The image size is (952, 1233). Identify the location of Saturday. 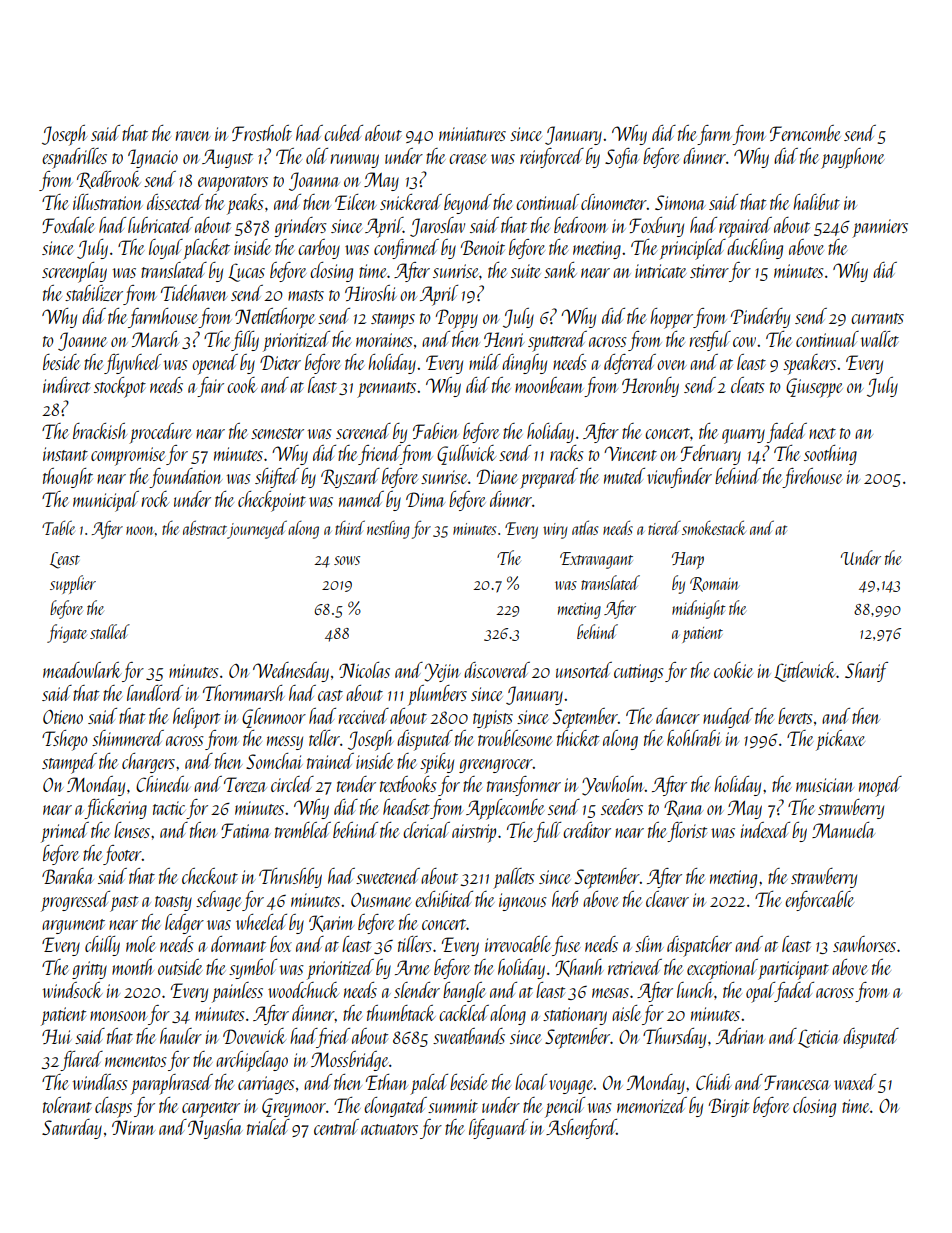
(72, 1129).
